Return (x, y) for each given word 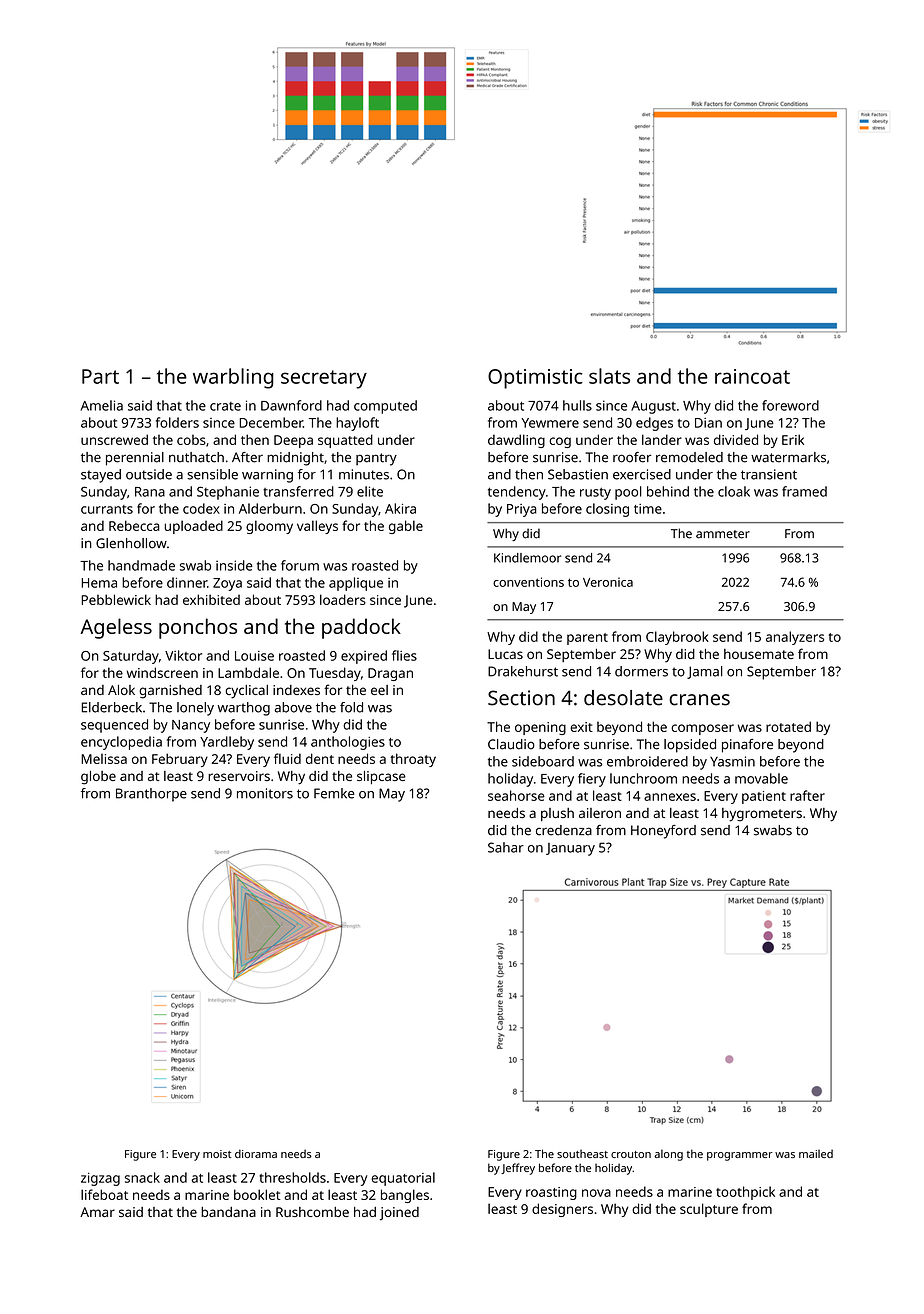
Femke (334, 793)
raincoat (752, 376)
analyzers (795, 638)
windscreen (162, 672)
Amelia (102, 405)
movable (761, 778)
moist (217, 1154)
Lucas (505, 654)
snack (142, 1177)
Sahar (506, 847)
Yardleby (227, 743)
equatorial (403, 1179)
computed (385, 407)
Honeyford (663, 832)
